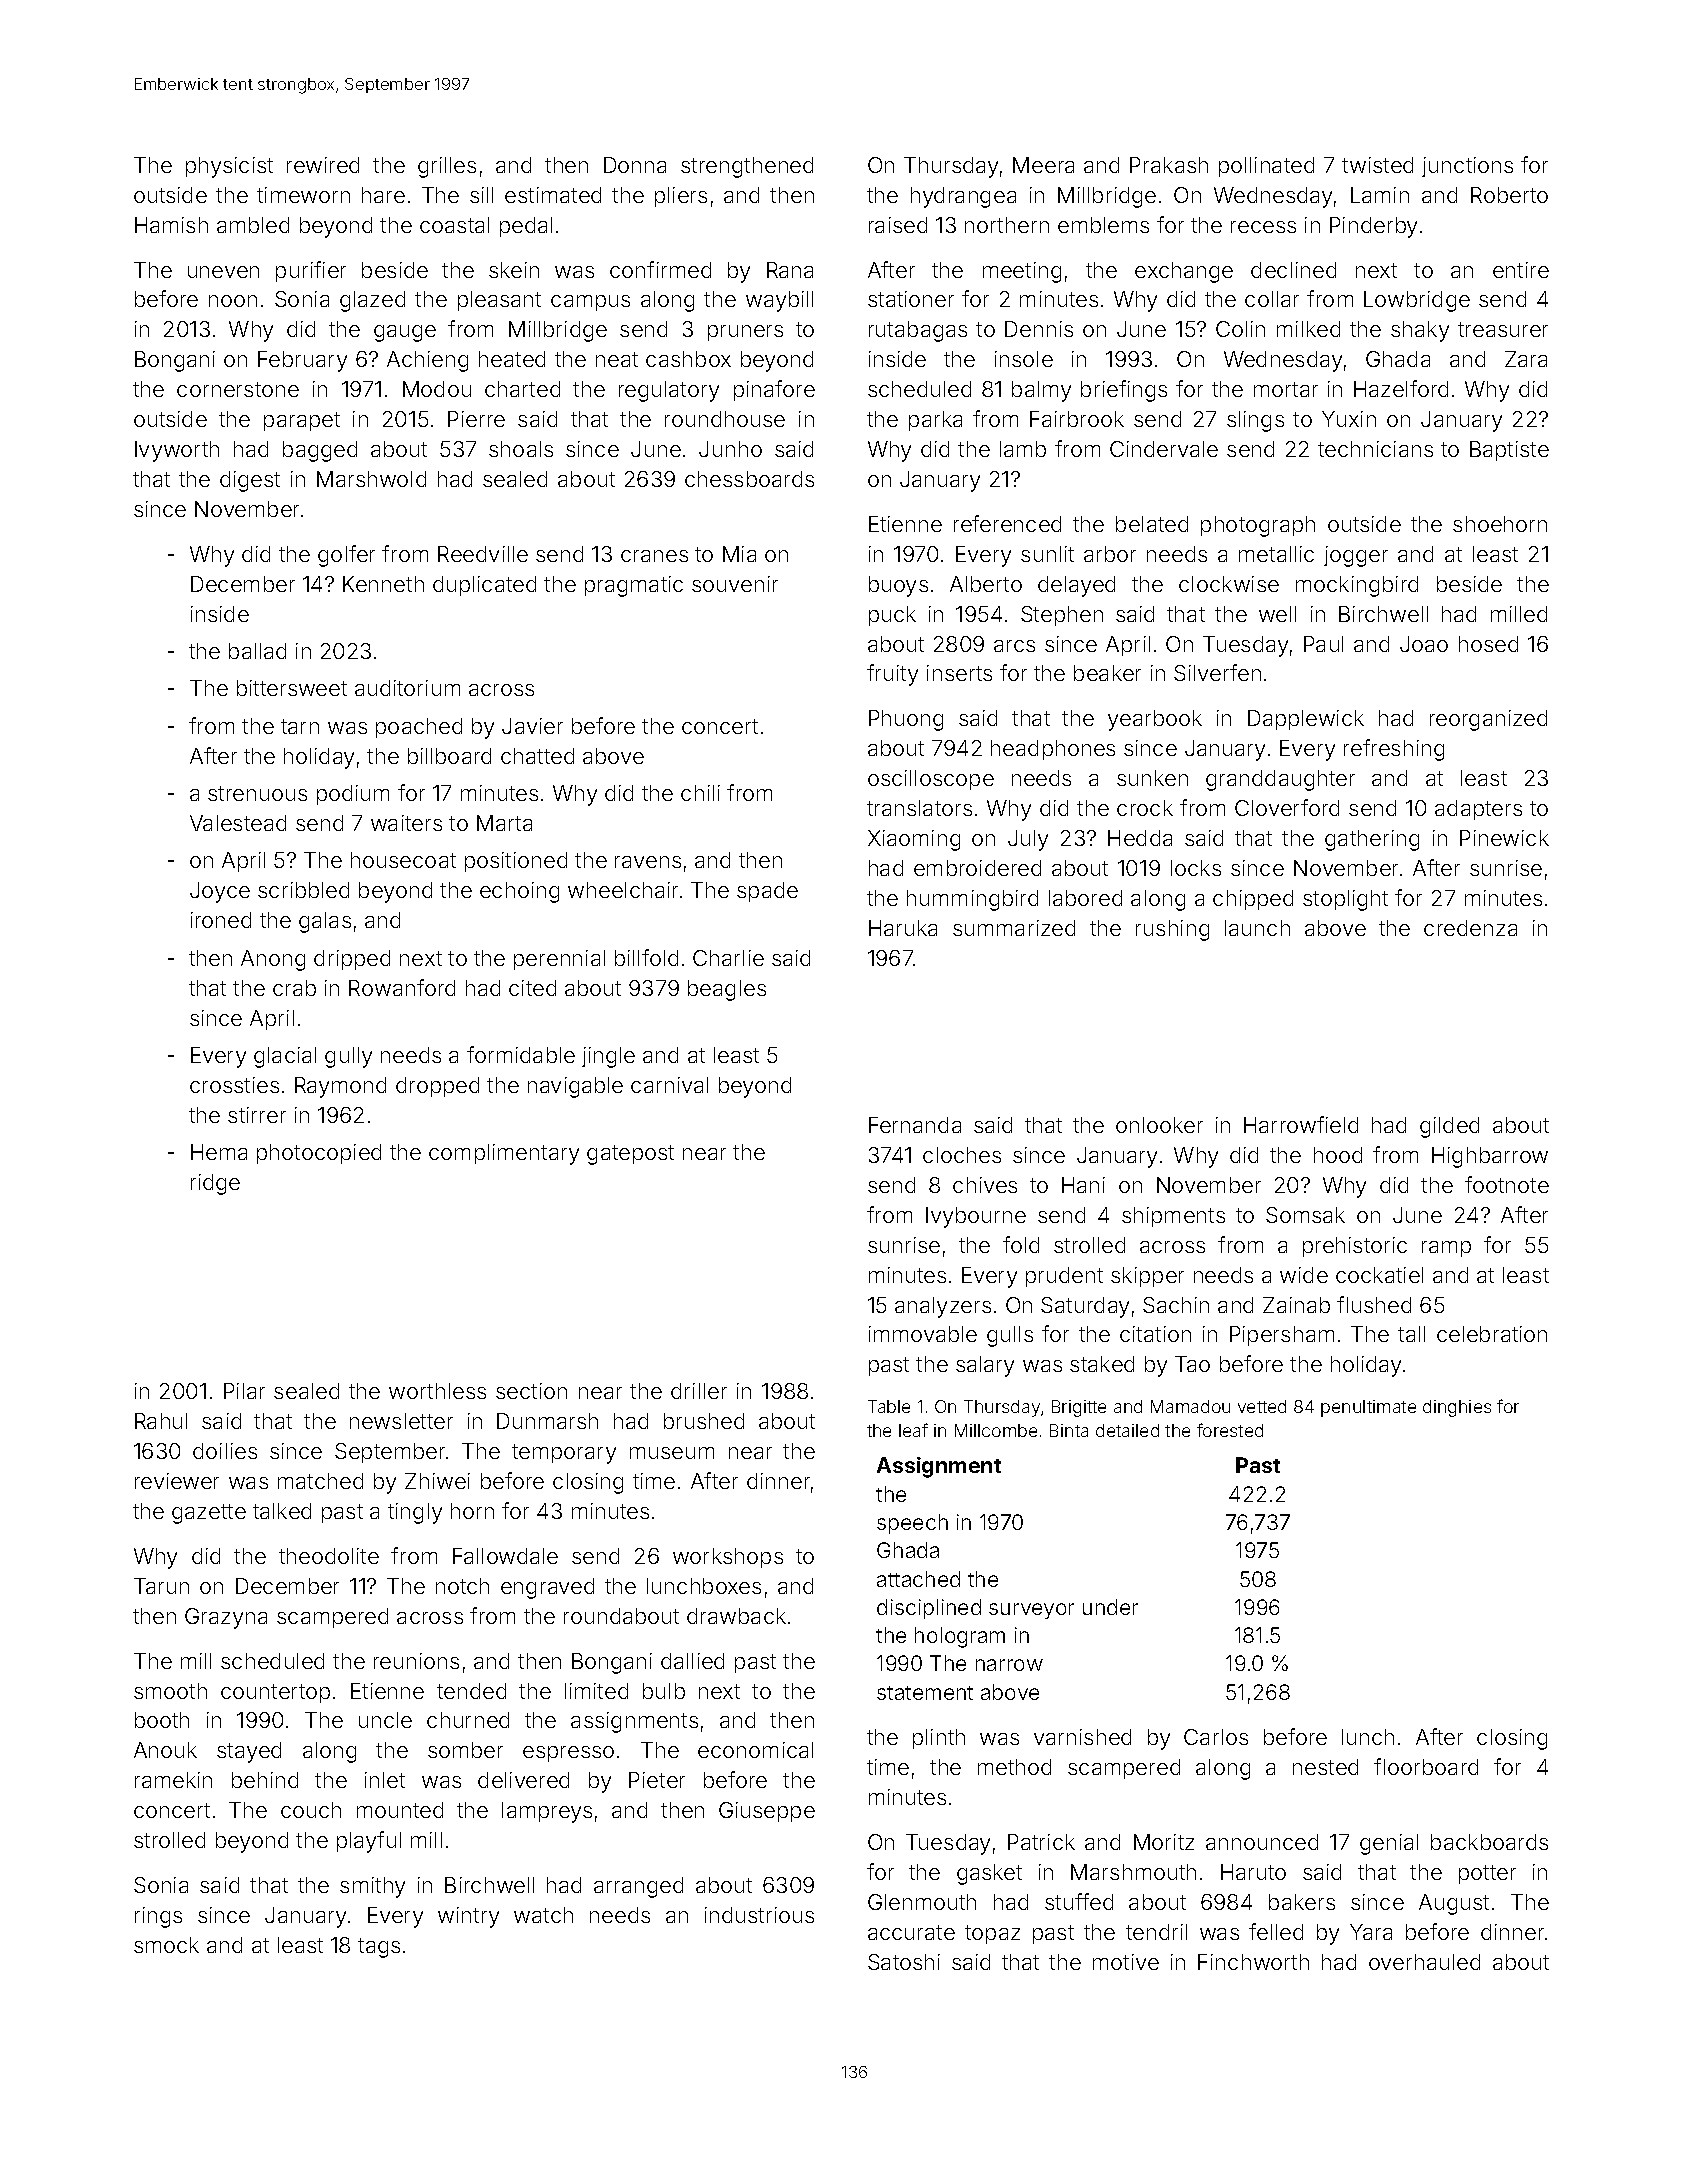  Describe the element at coordinates (499, 301) in the screenshot. I see `pleasant` at that location.
